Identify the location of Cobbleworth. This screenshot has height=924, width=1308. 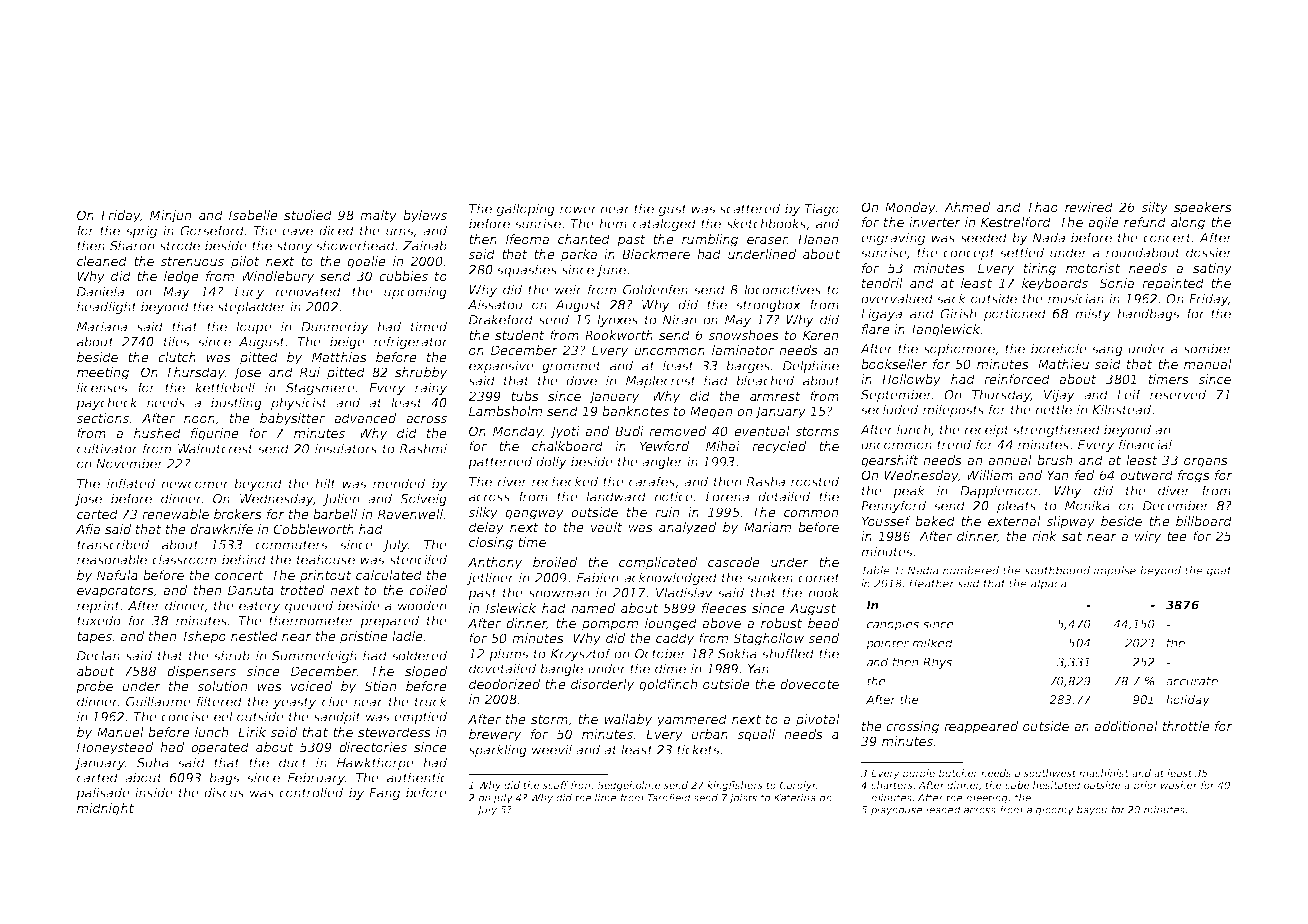
(313, 529).
